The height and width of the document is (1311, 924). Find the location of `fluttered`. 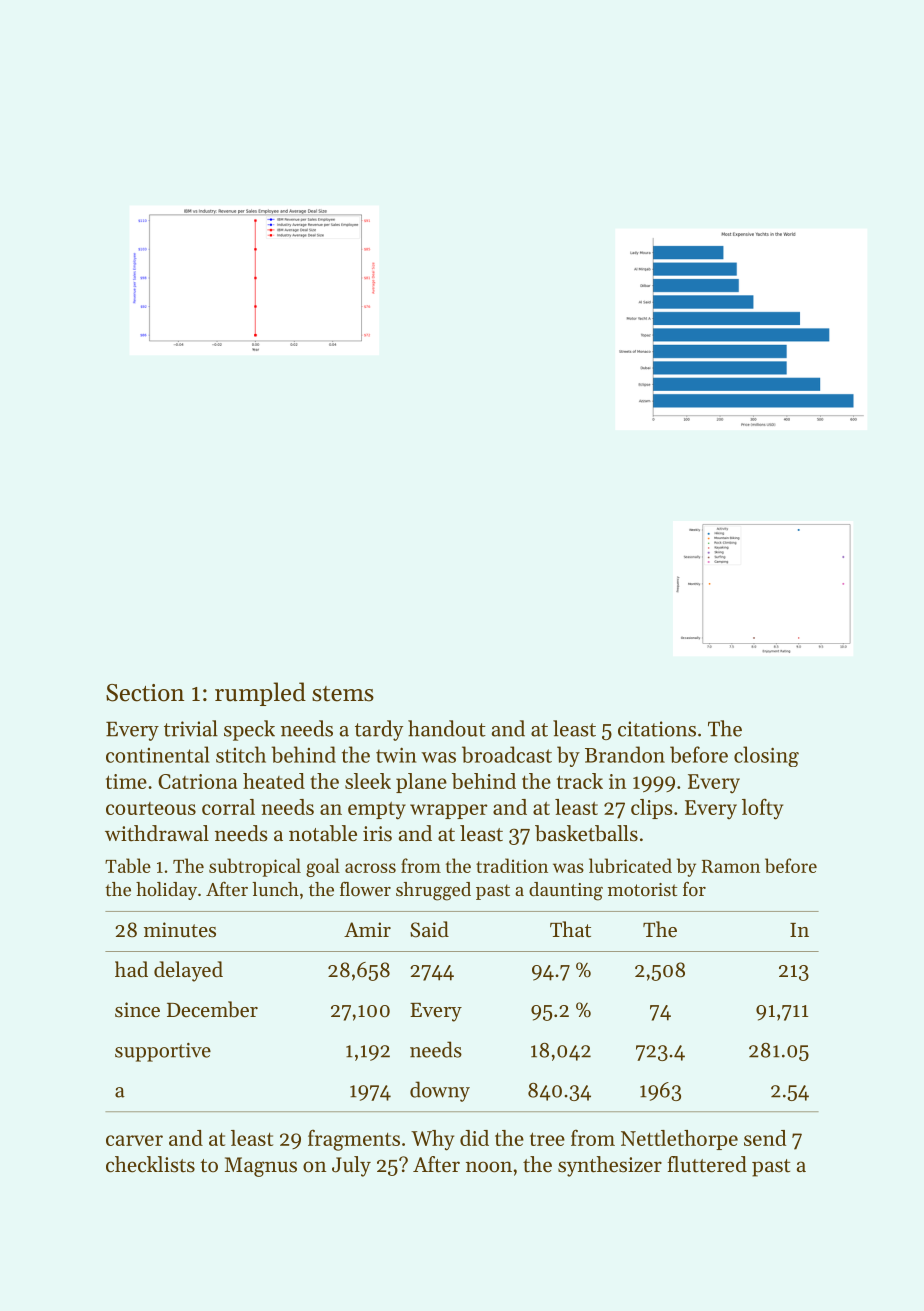

fluttered is located at coordinates (707, 1164).
